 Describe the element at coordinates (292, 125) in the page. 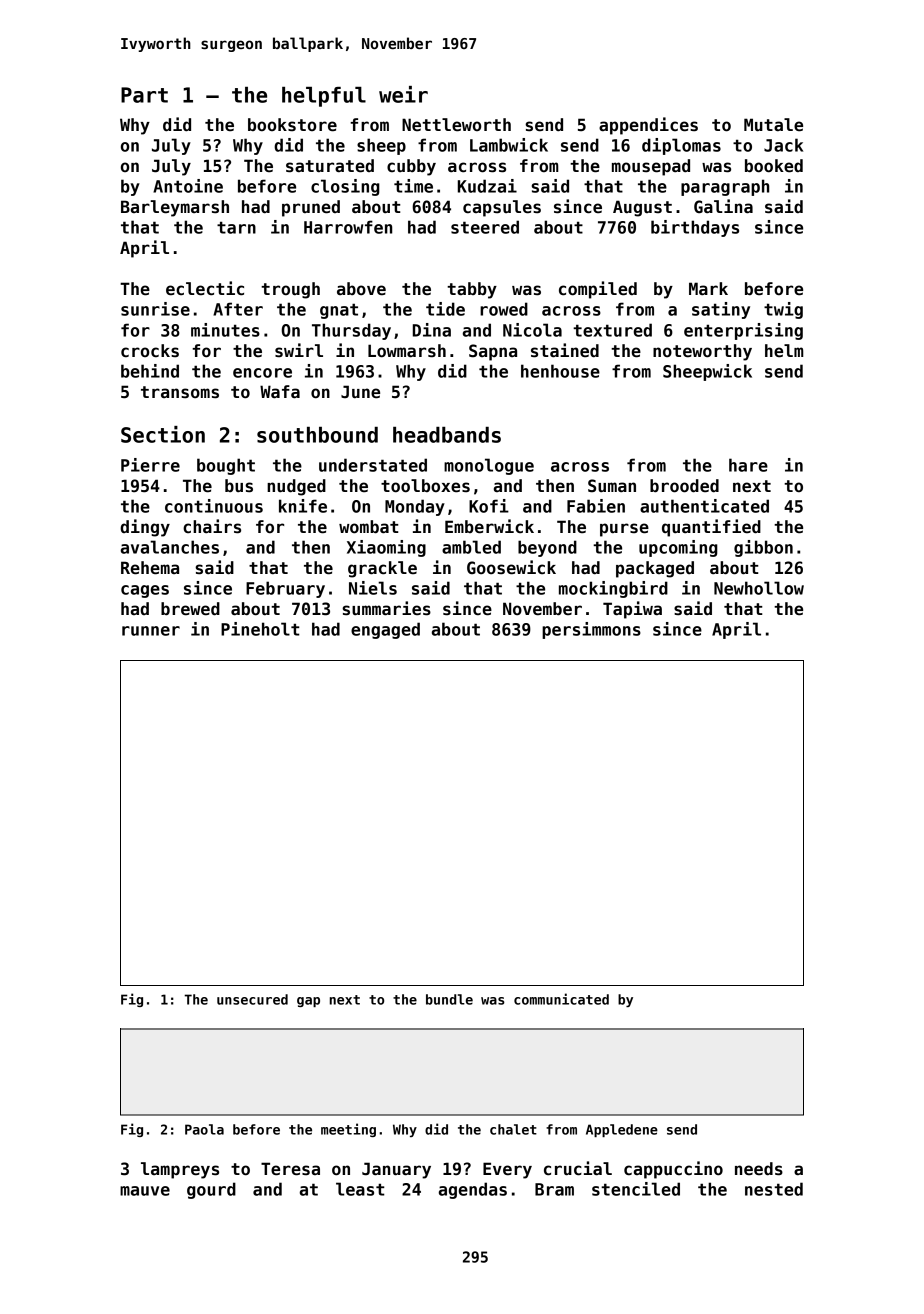

I see `bookstore` at that location.
